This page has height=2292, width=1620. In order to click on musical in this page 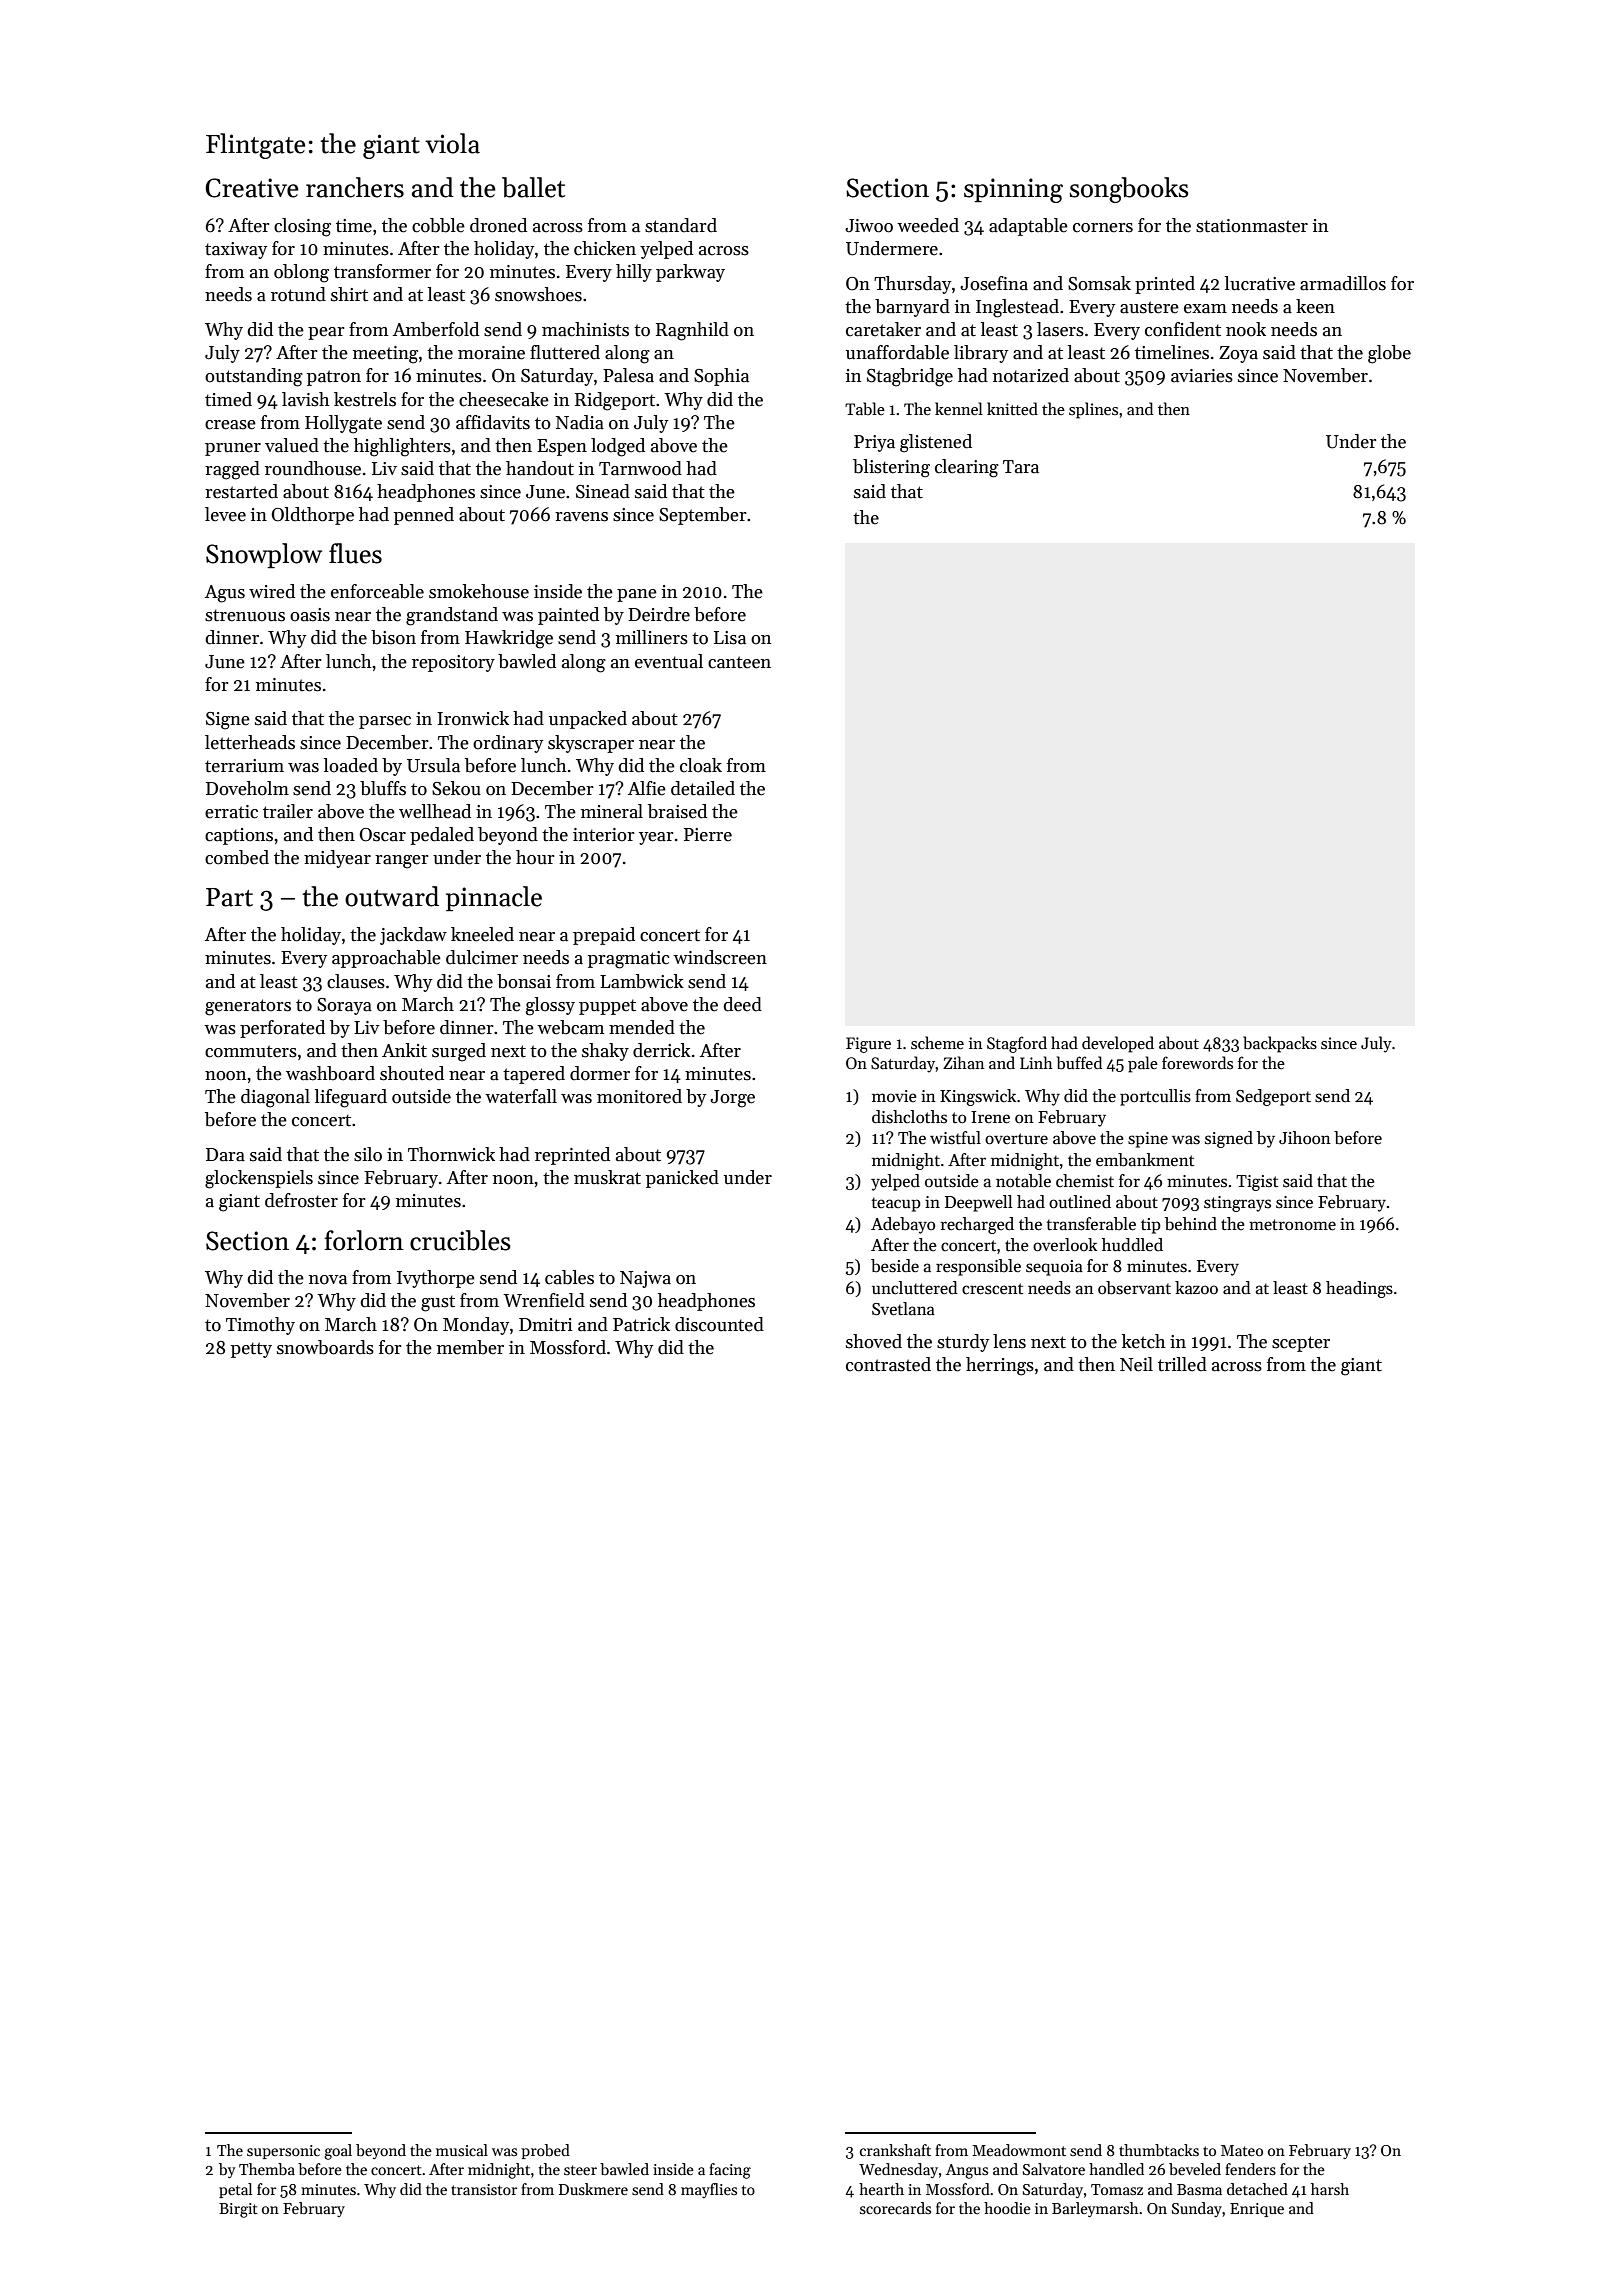, I will do `click(462, 2150)`.
